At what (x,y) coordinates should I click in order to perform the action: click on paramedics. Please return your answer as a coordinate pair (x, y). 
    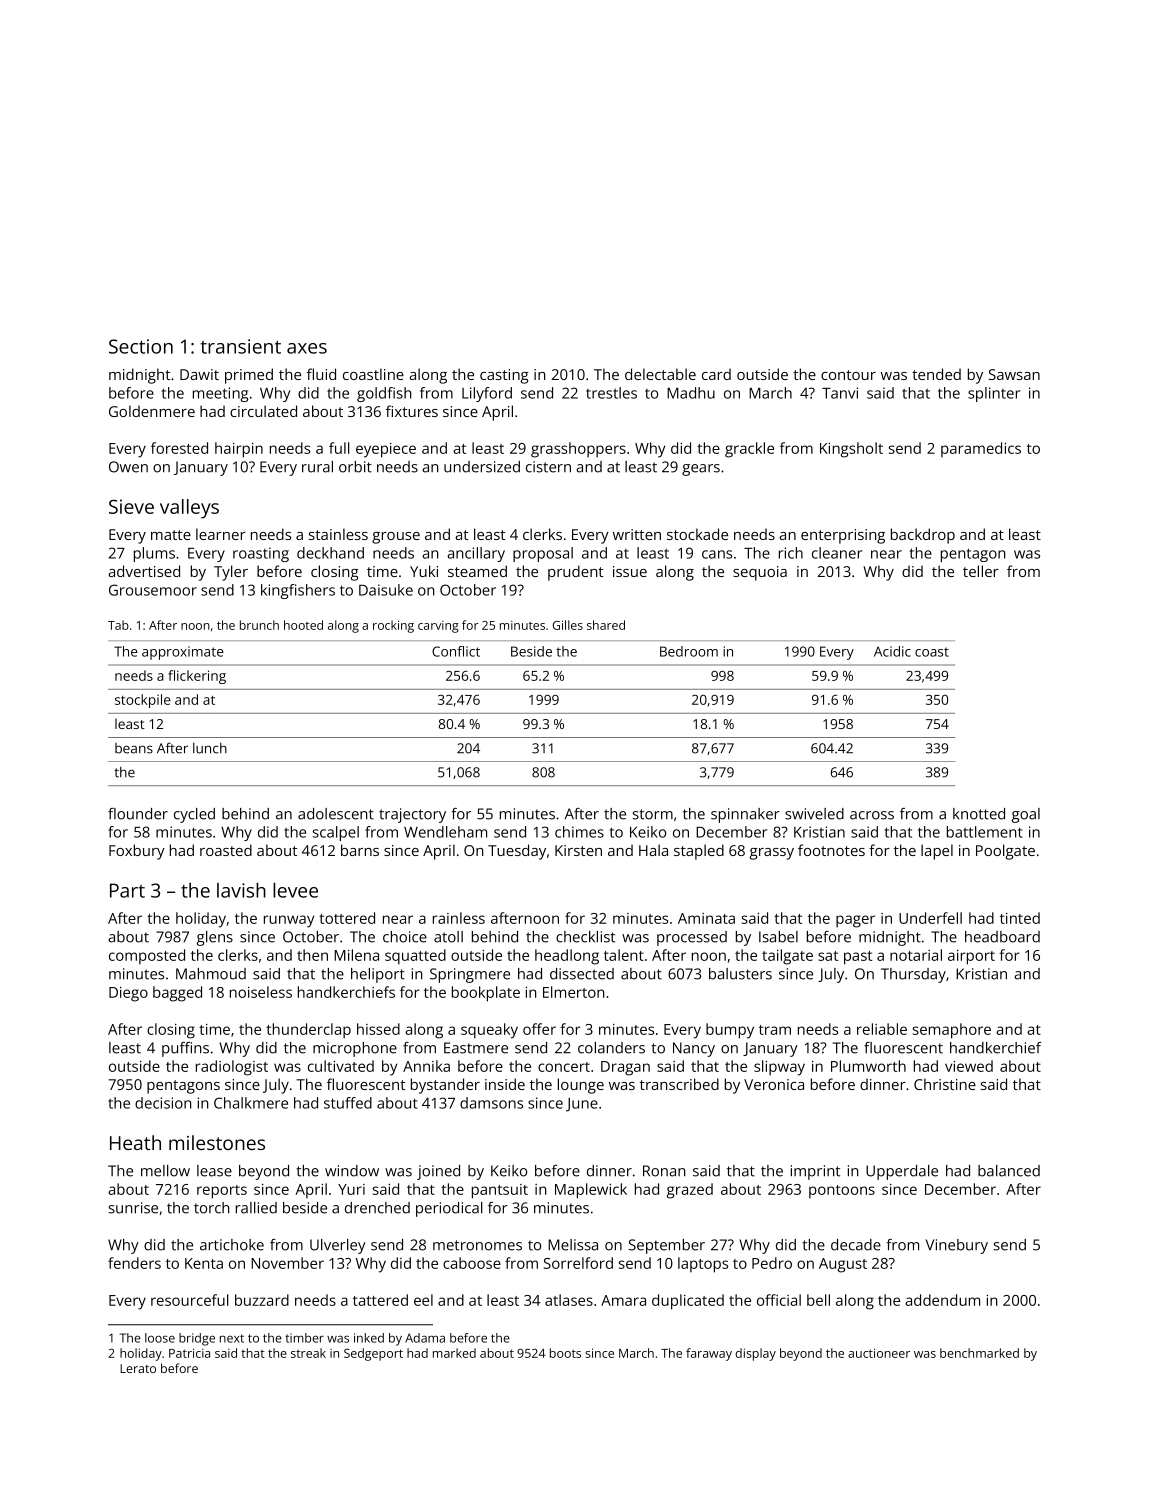
    Looking at the image, I should click on (981, 449).
